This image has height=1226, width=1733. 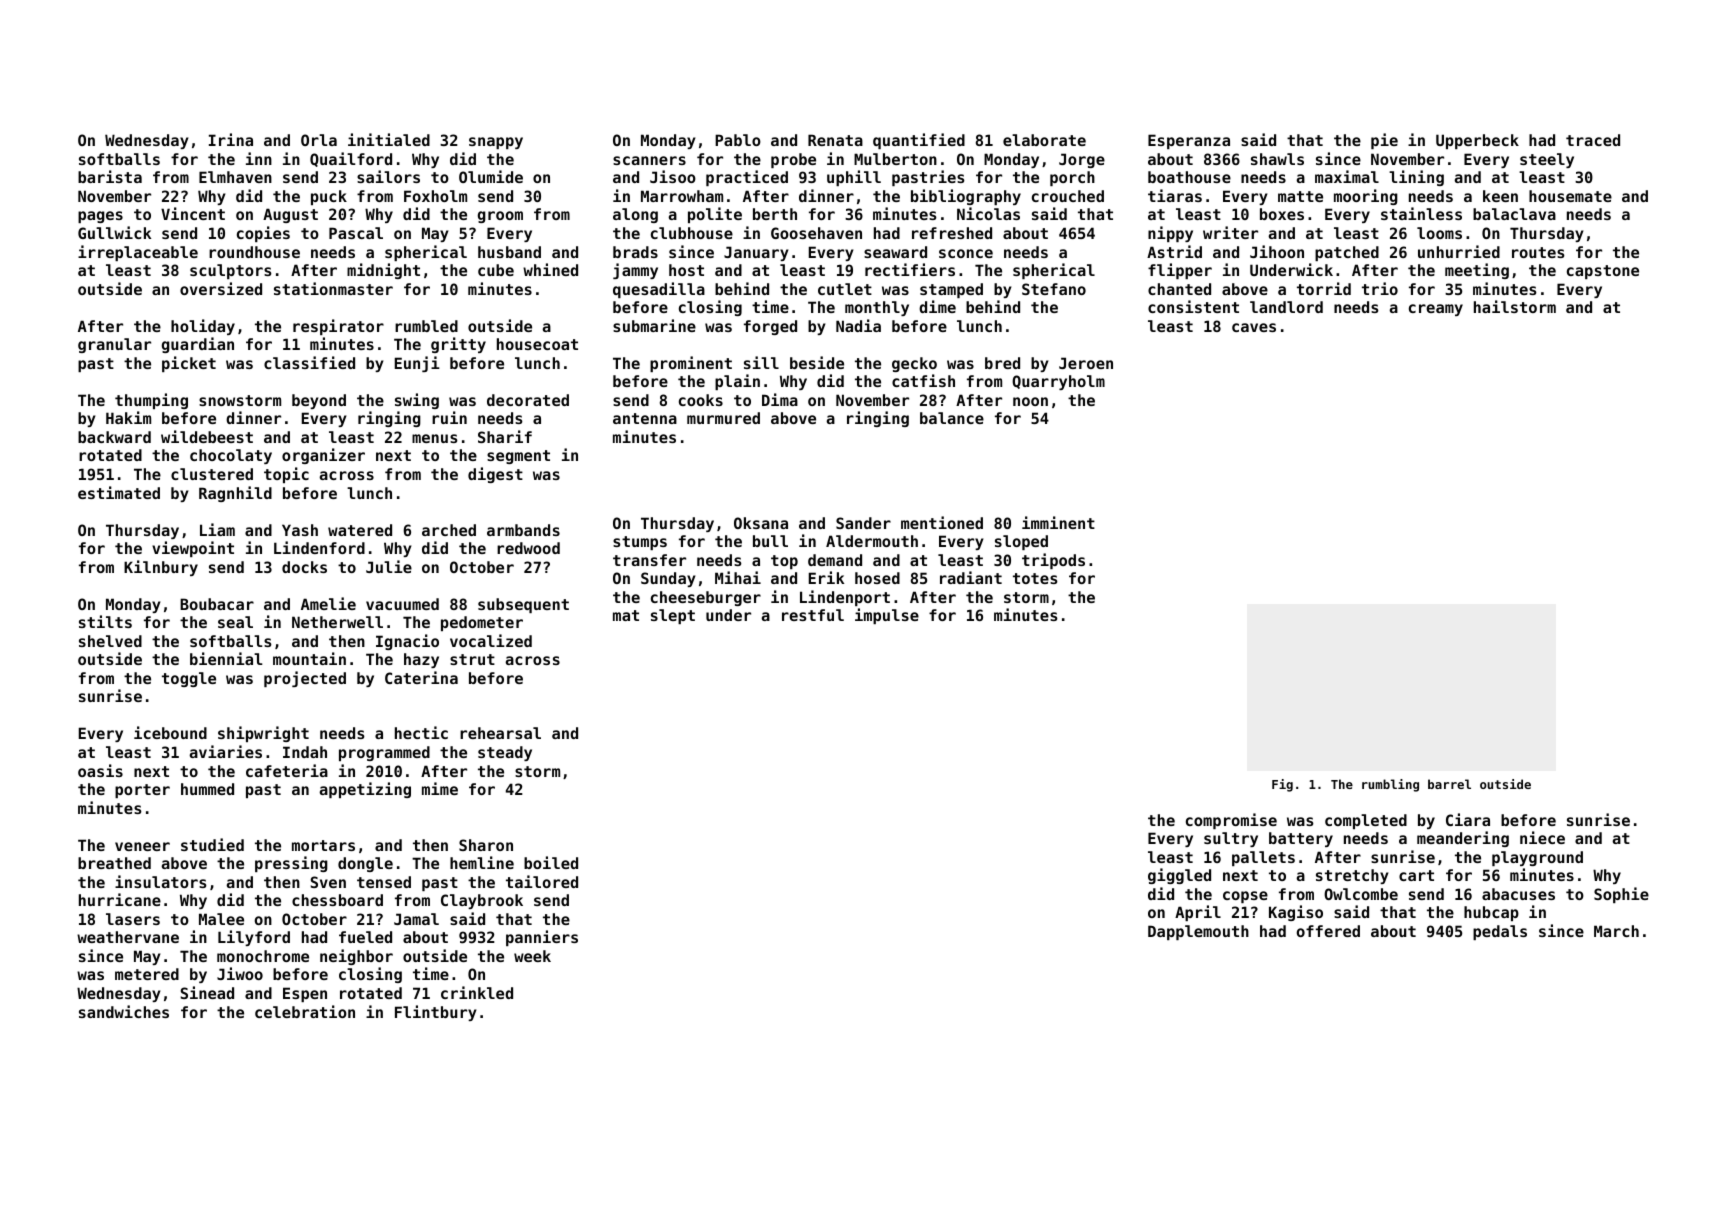 I want to click on Sunday, so click(x=668, y=579).
